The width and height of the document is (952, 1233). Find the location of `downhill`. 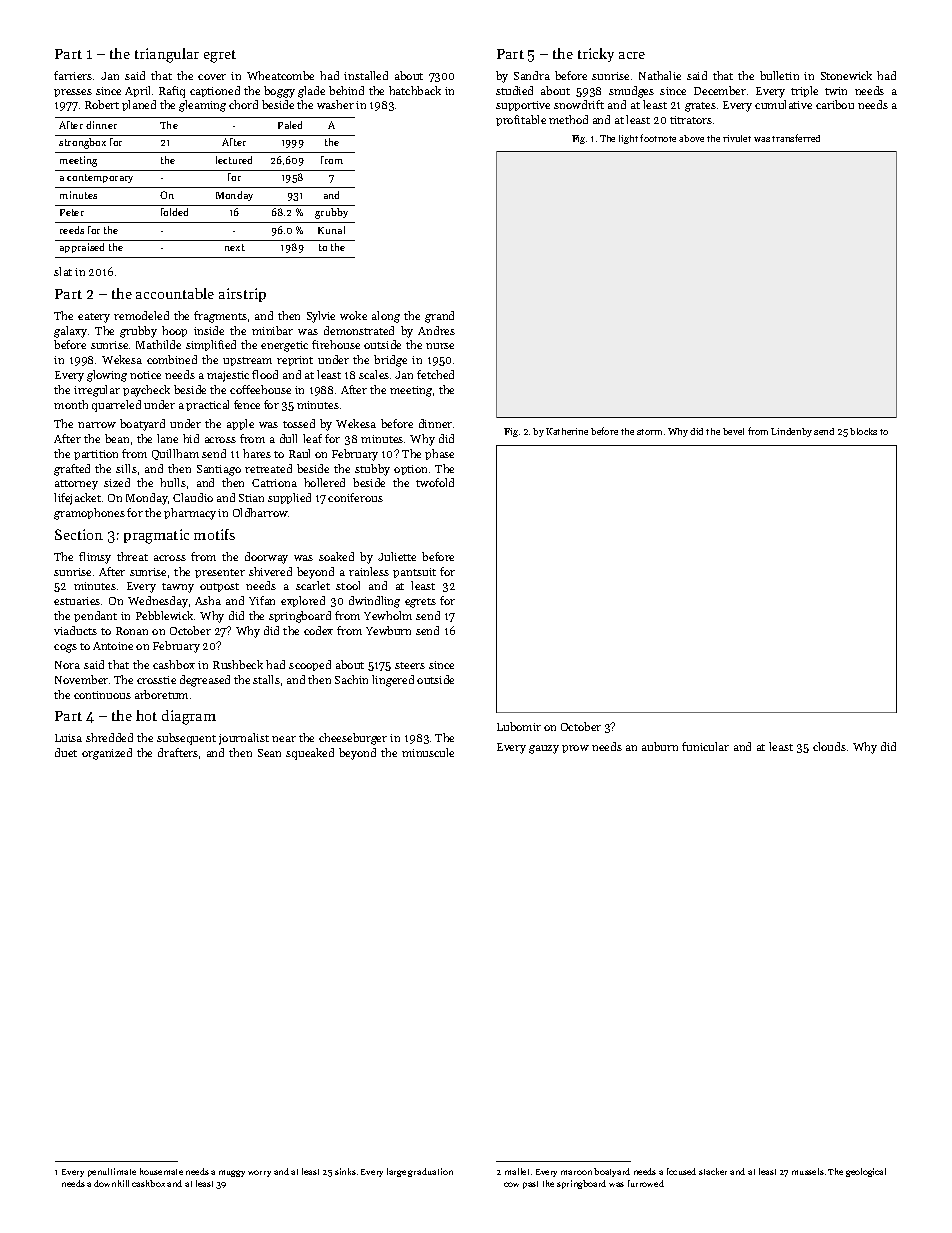

downhill is located at coordinates (111, 1183).
